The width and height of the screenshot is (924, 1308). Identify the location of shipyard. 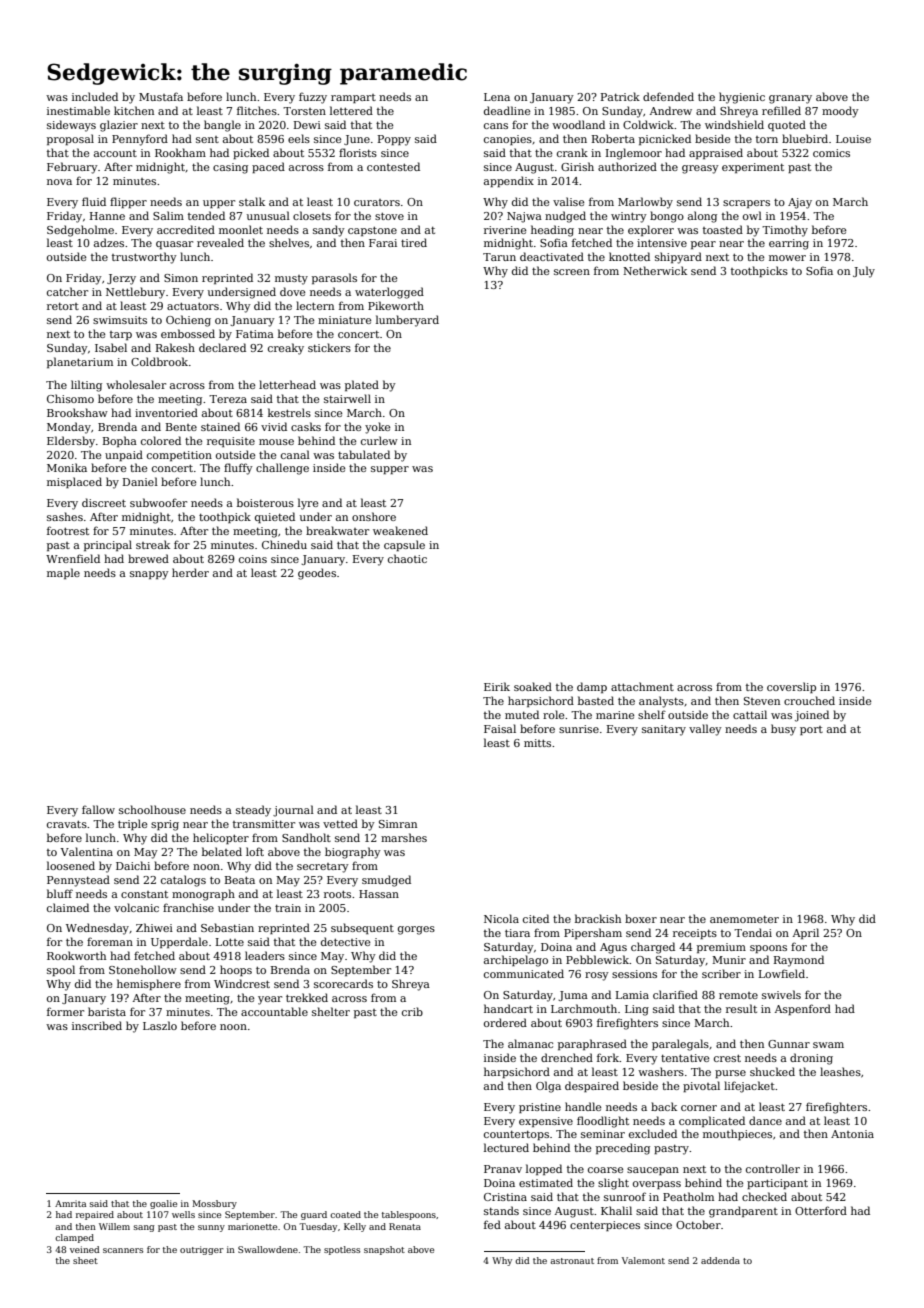
(678, 258).
